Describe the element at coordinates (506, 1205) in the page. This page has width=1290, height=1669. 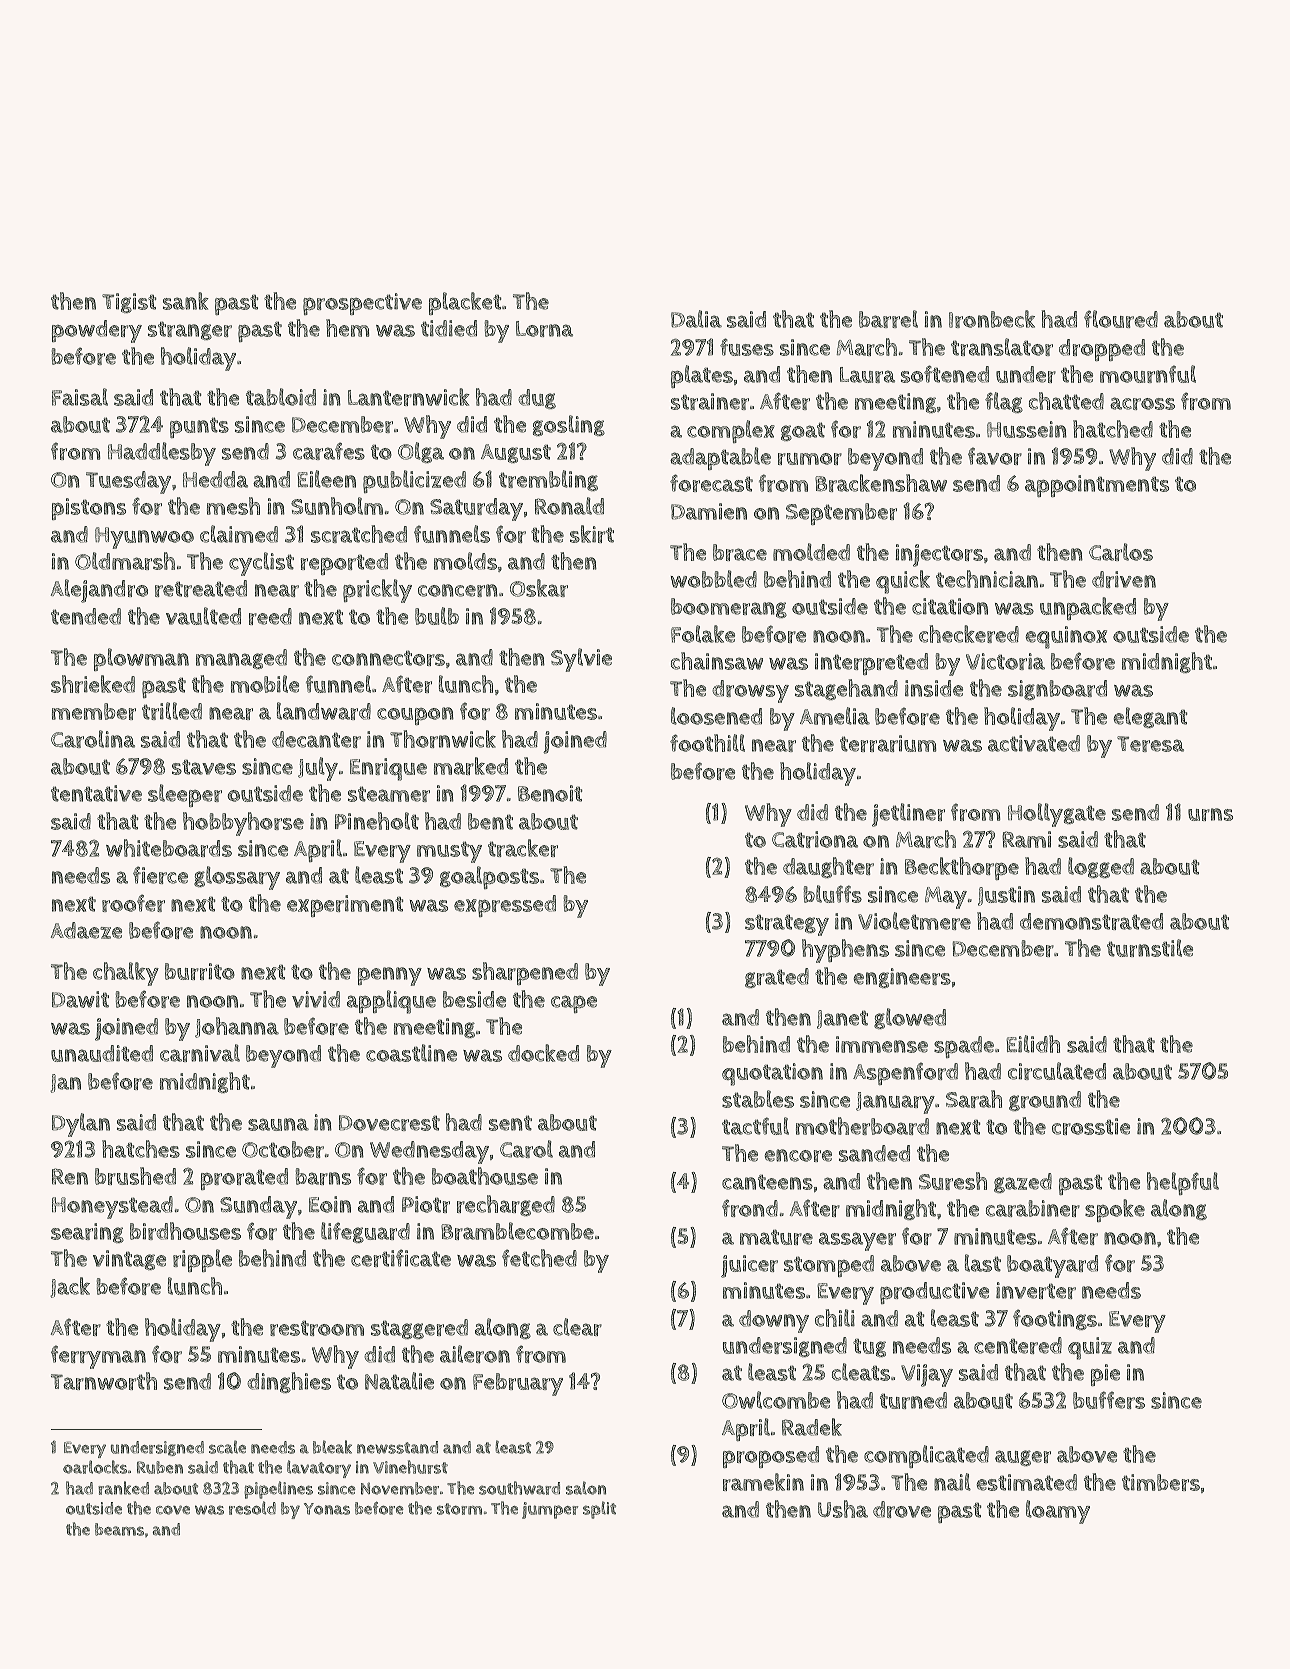
I see `recharged` at that location.
